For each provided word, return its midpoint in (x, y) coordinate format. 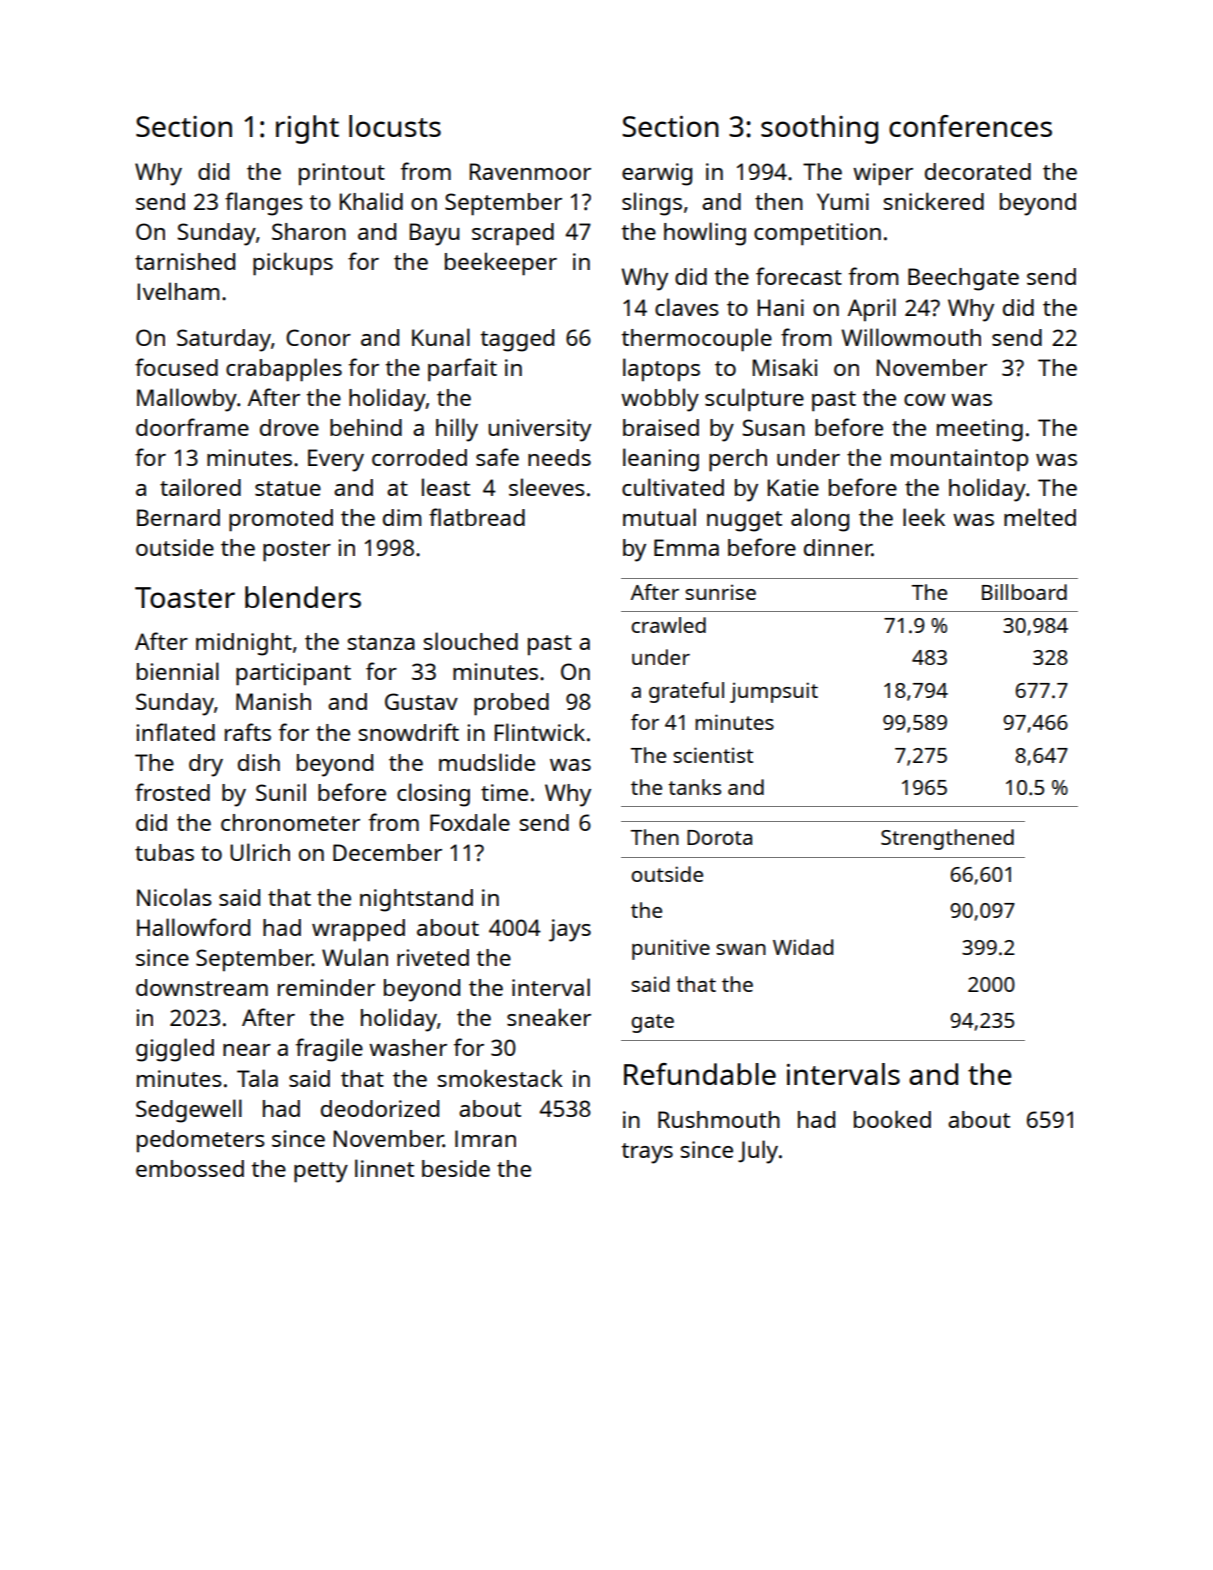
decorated (978, 171)
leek (924, 517)
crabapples (284, 370)
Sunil (281, 792)
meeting (980, 430)
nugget (744, 521)
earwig (657, 174)
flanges (264, 204)
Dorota (719, 837)
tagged (517, 340)
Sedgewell (189, 1111)
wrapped (358, 930)
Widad (803, 947)
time (504, 792)
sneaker (549, 1017)
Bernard (178, 517)
